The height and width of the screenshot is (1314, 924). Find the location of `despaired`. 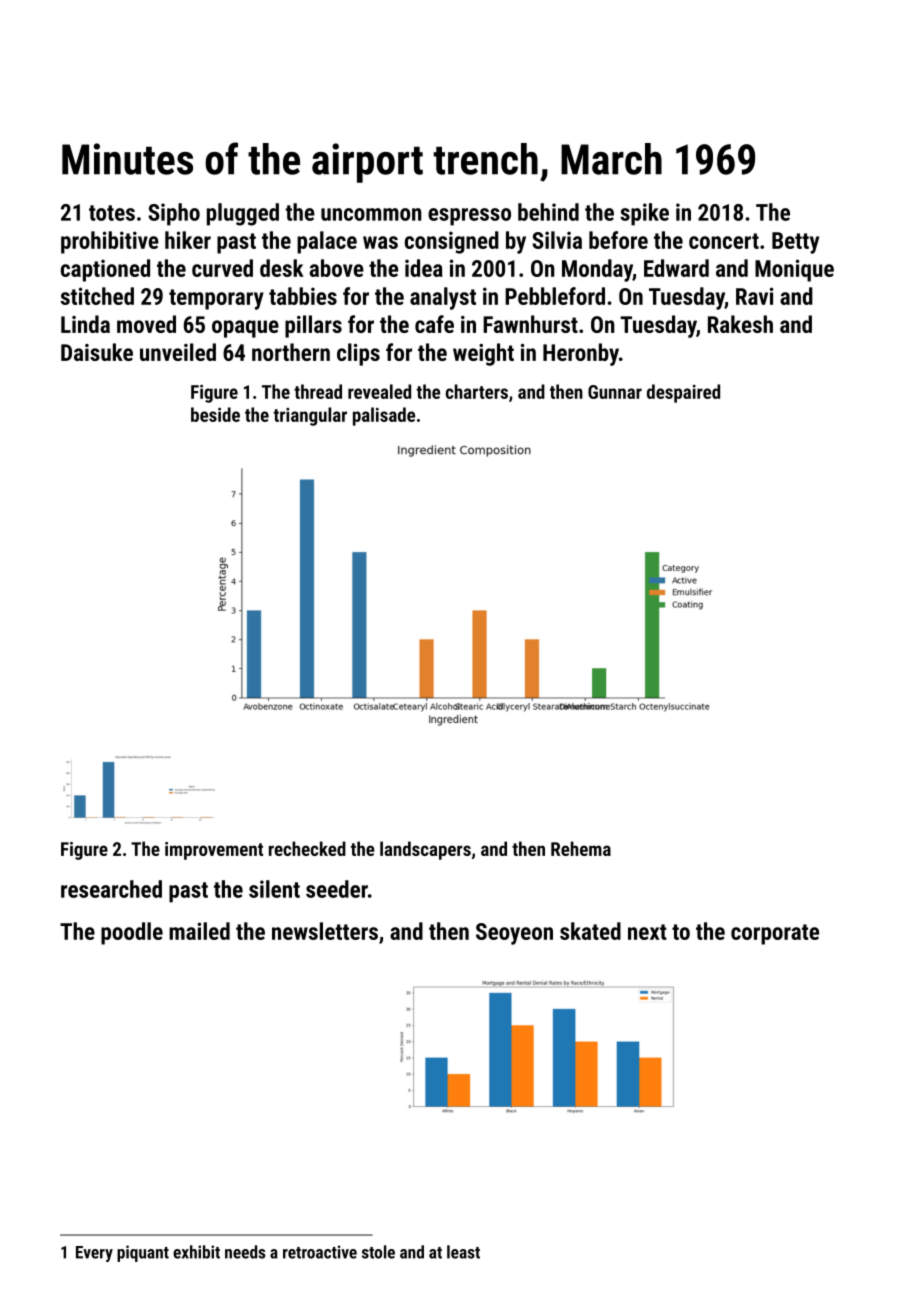

despaired is located at coordinates (683, 393).
